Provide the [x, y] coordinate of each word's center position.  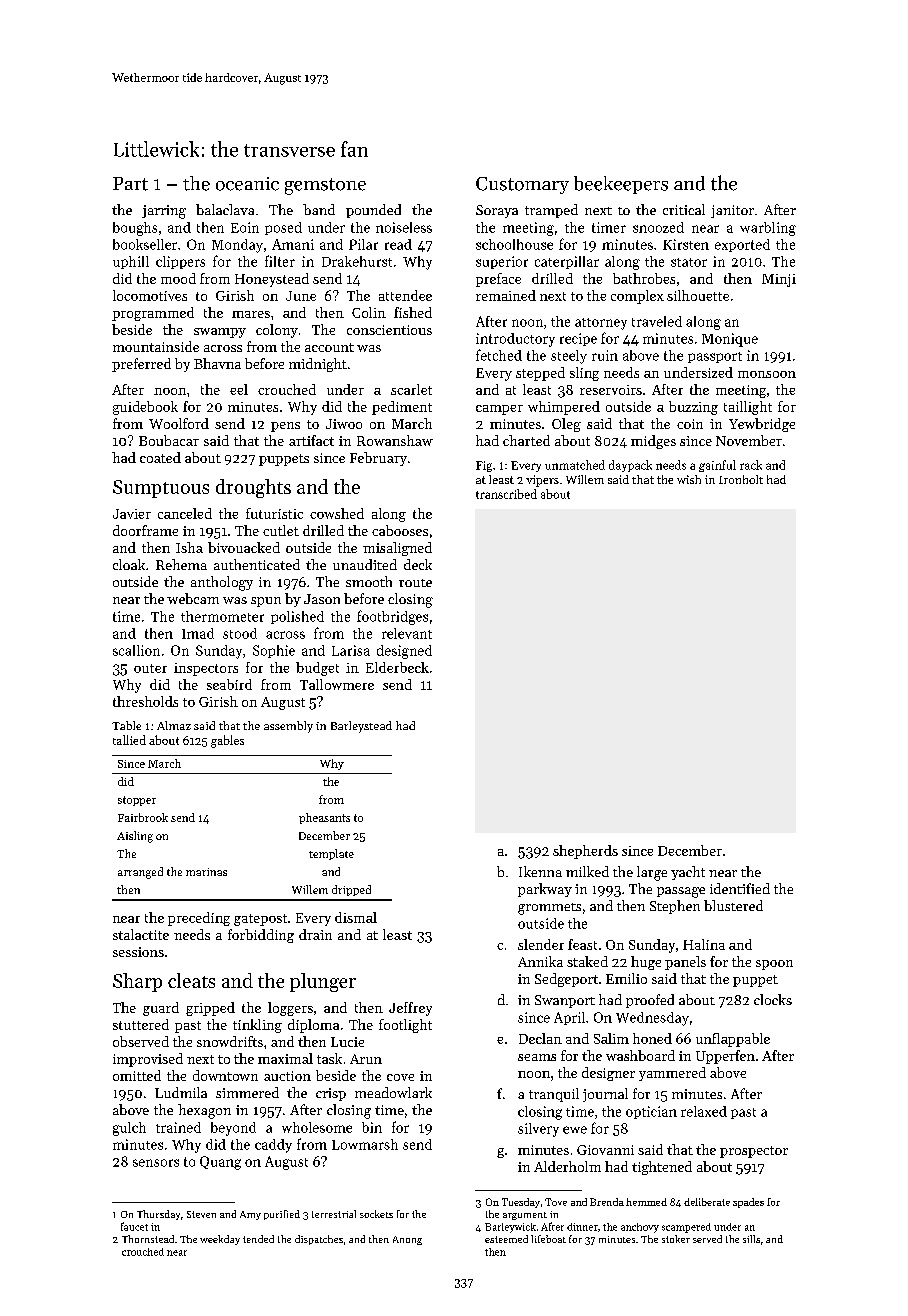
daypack [630, 466]
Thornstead [148, 1239]
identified [740, 888]
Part [130, 184]
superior [502, 262]
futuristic [274, 513]
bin [372, 1127]
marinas [206, 872]
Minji [779, 280]
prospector [754, 1152]
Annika [540, 961]
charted [526, 440]
